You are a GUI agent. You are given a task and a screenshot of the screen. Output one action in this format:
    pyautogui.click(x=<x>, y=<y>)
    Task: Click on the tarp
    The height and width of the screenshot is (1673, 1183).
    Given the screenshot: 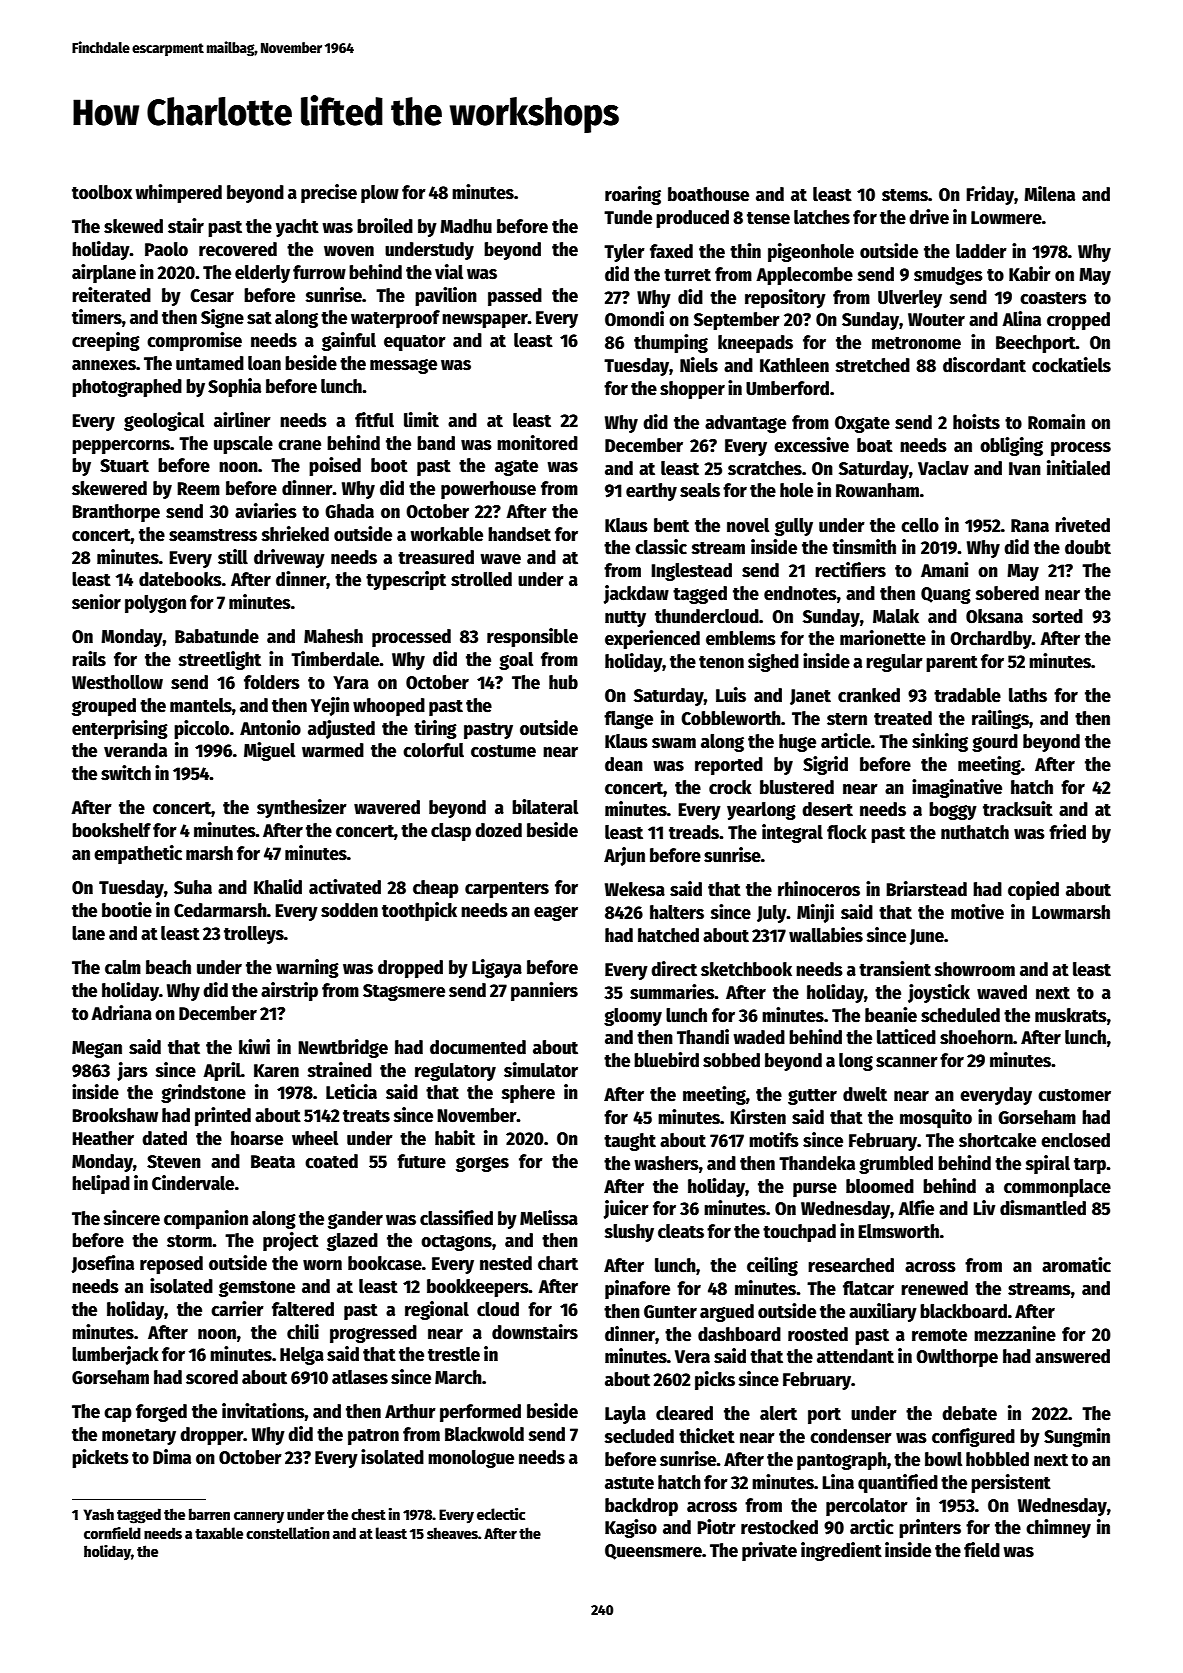 What is the action you would take?
    pyautogui.click(x=1090, y=1166)
